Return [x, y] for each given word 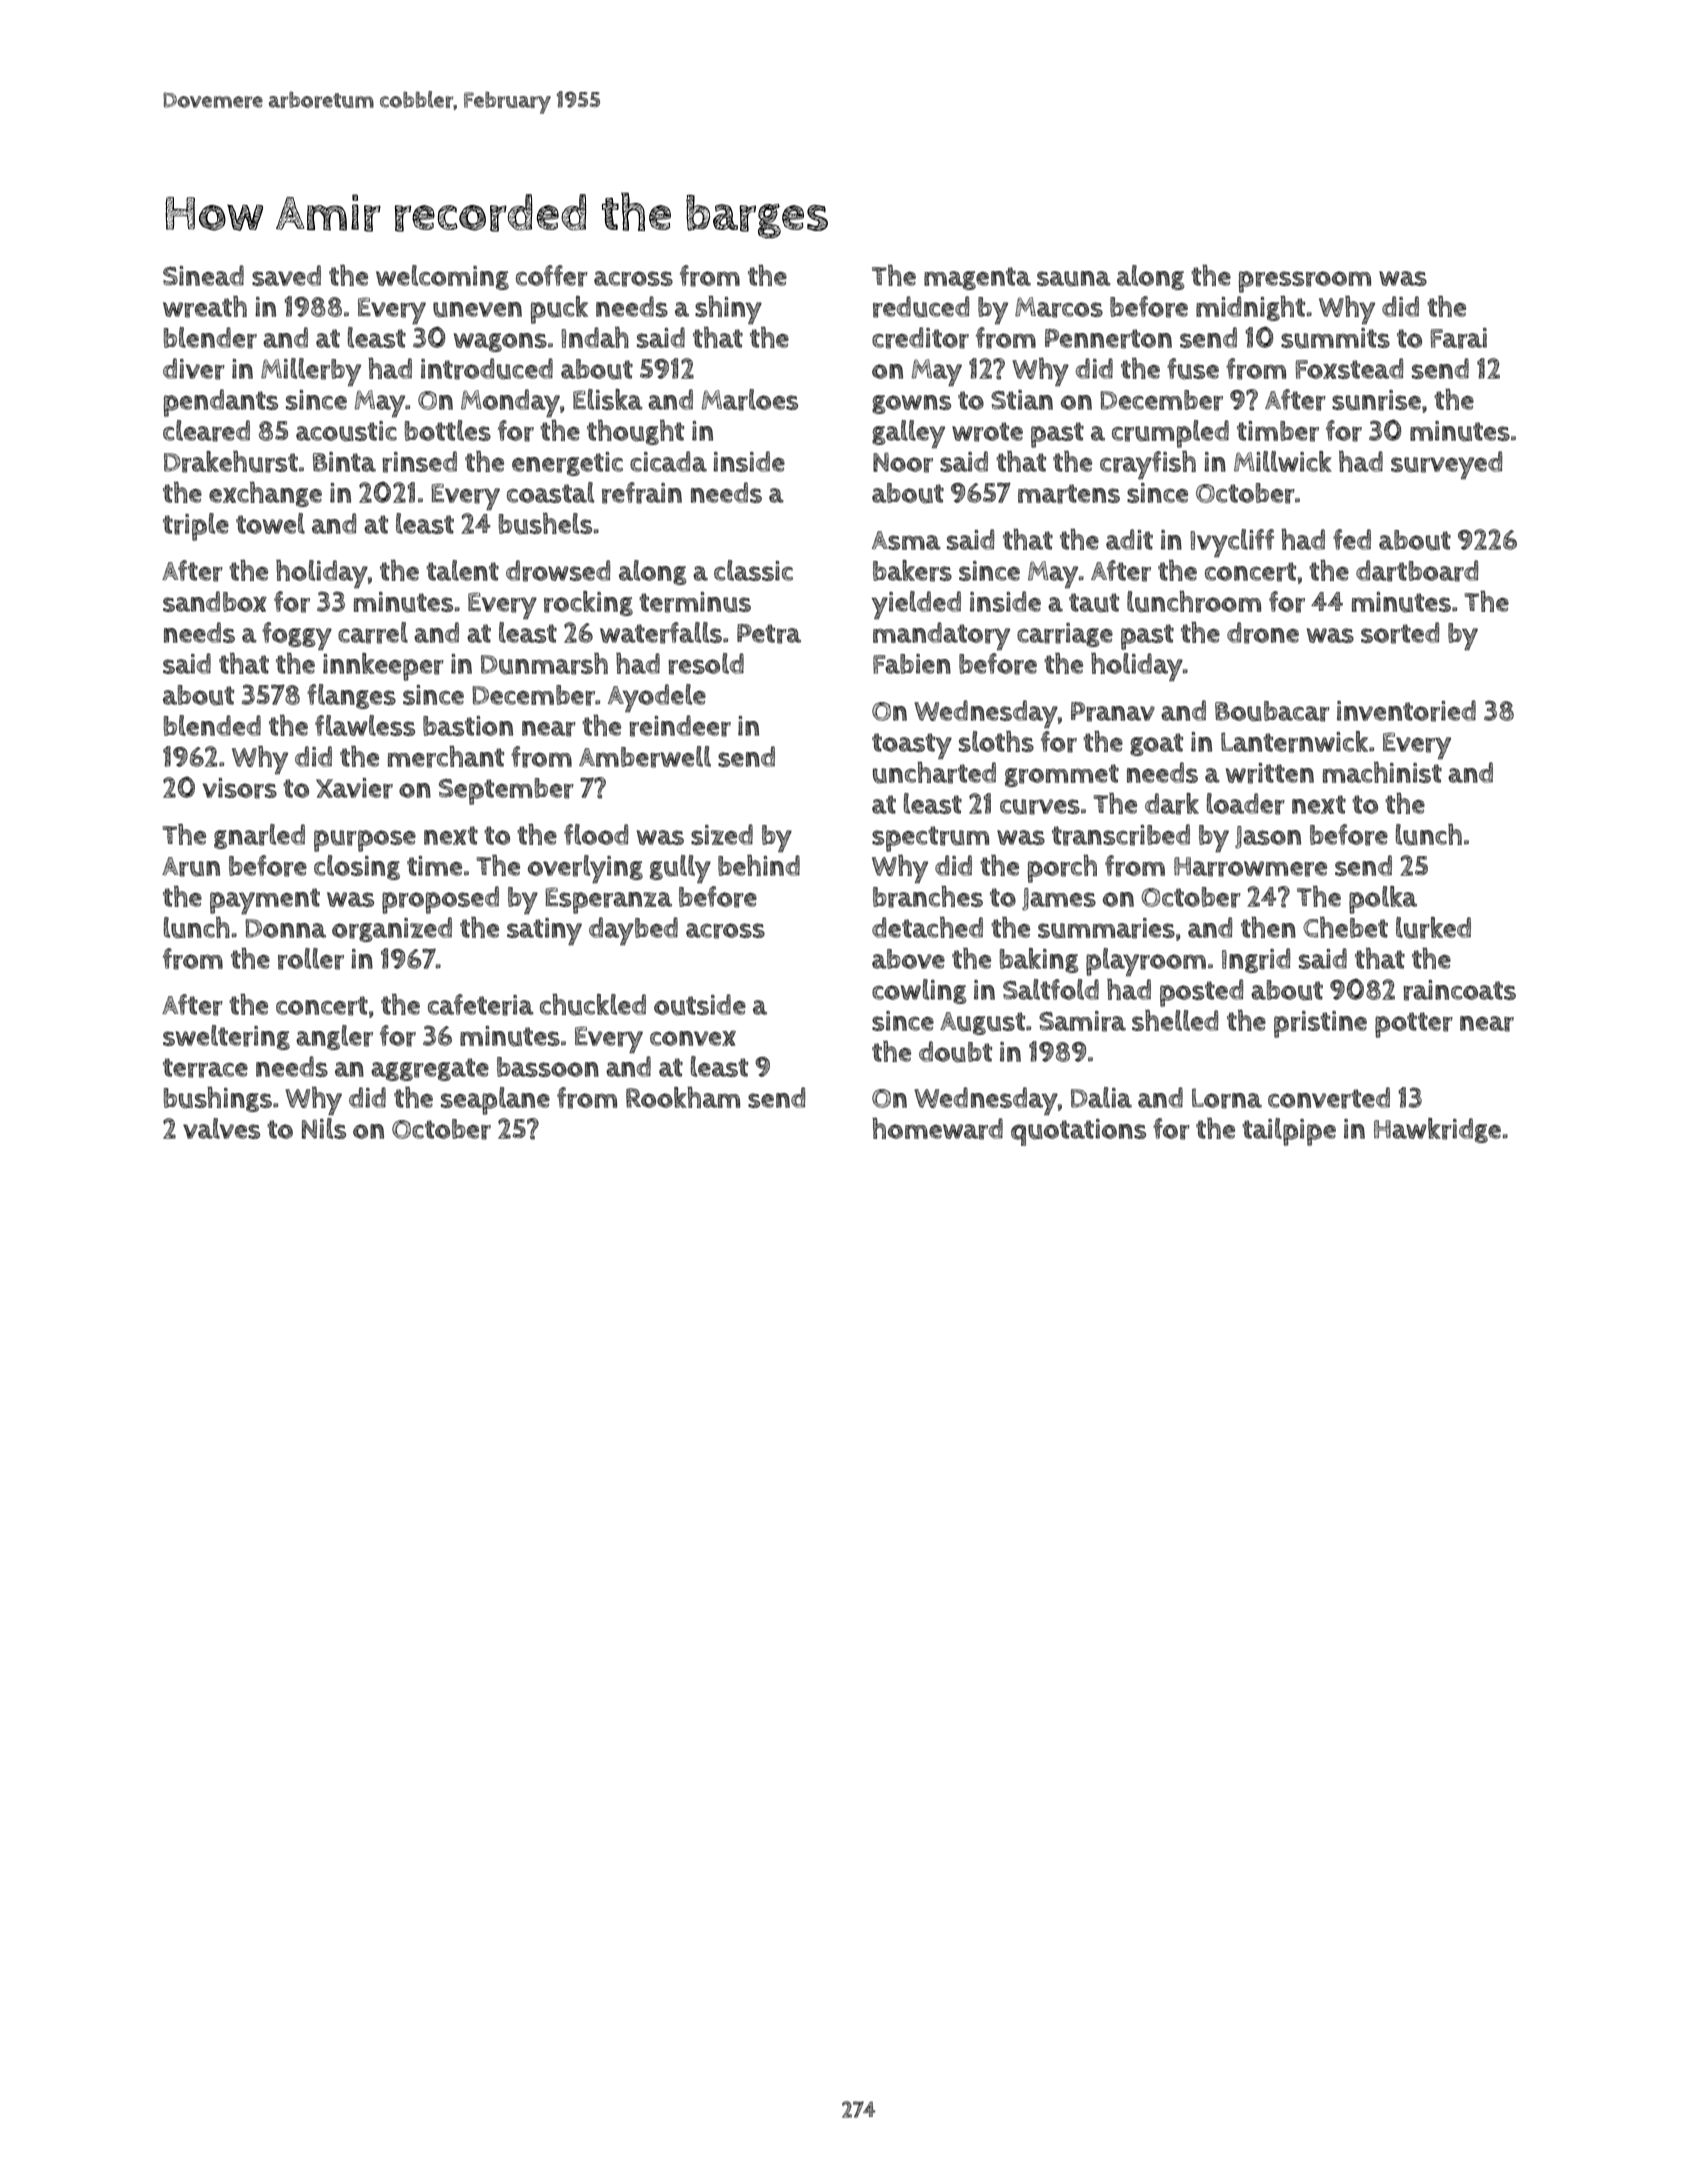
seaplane [495, 1101]
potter [1414, 1025]
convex [693, 1038]
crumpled [1170, 434]
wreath [205, 306]
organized [392, 929]
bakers [912, 571]
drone [1263, 633]
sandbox [215, 601]
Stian [1022, 400]
